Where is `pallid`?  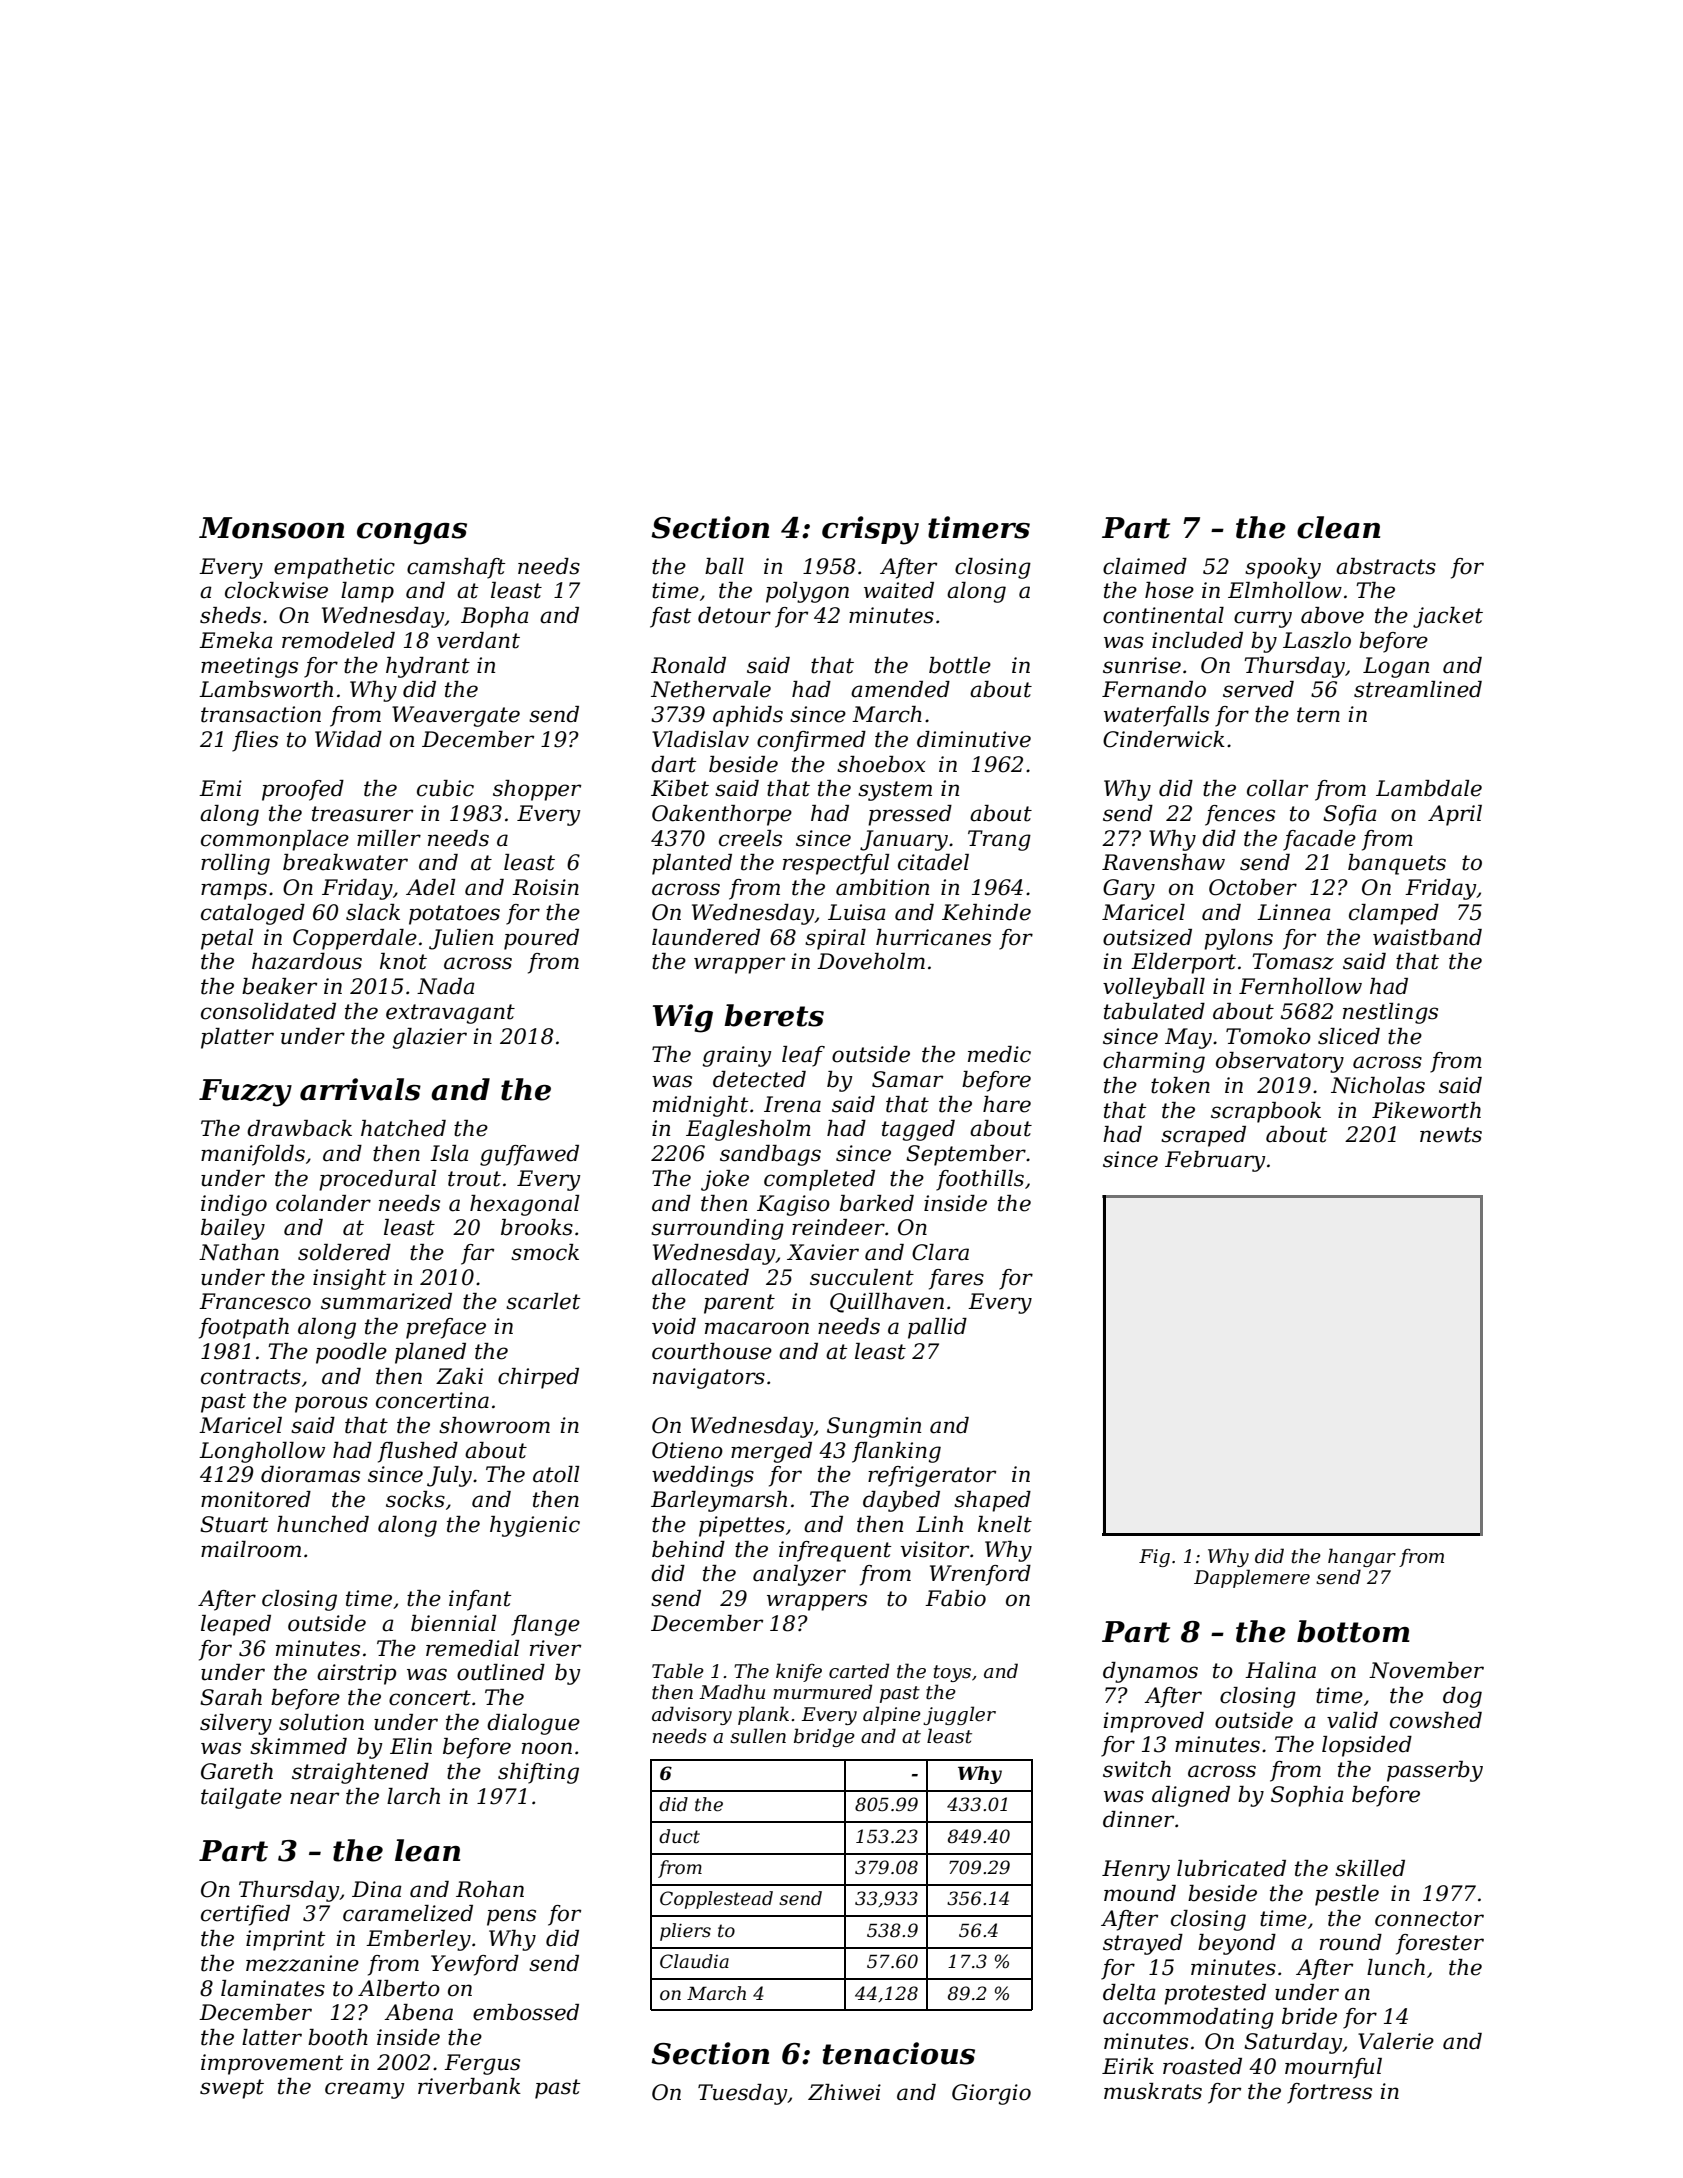
pallid is located at coordinates (937, 1328).
